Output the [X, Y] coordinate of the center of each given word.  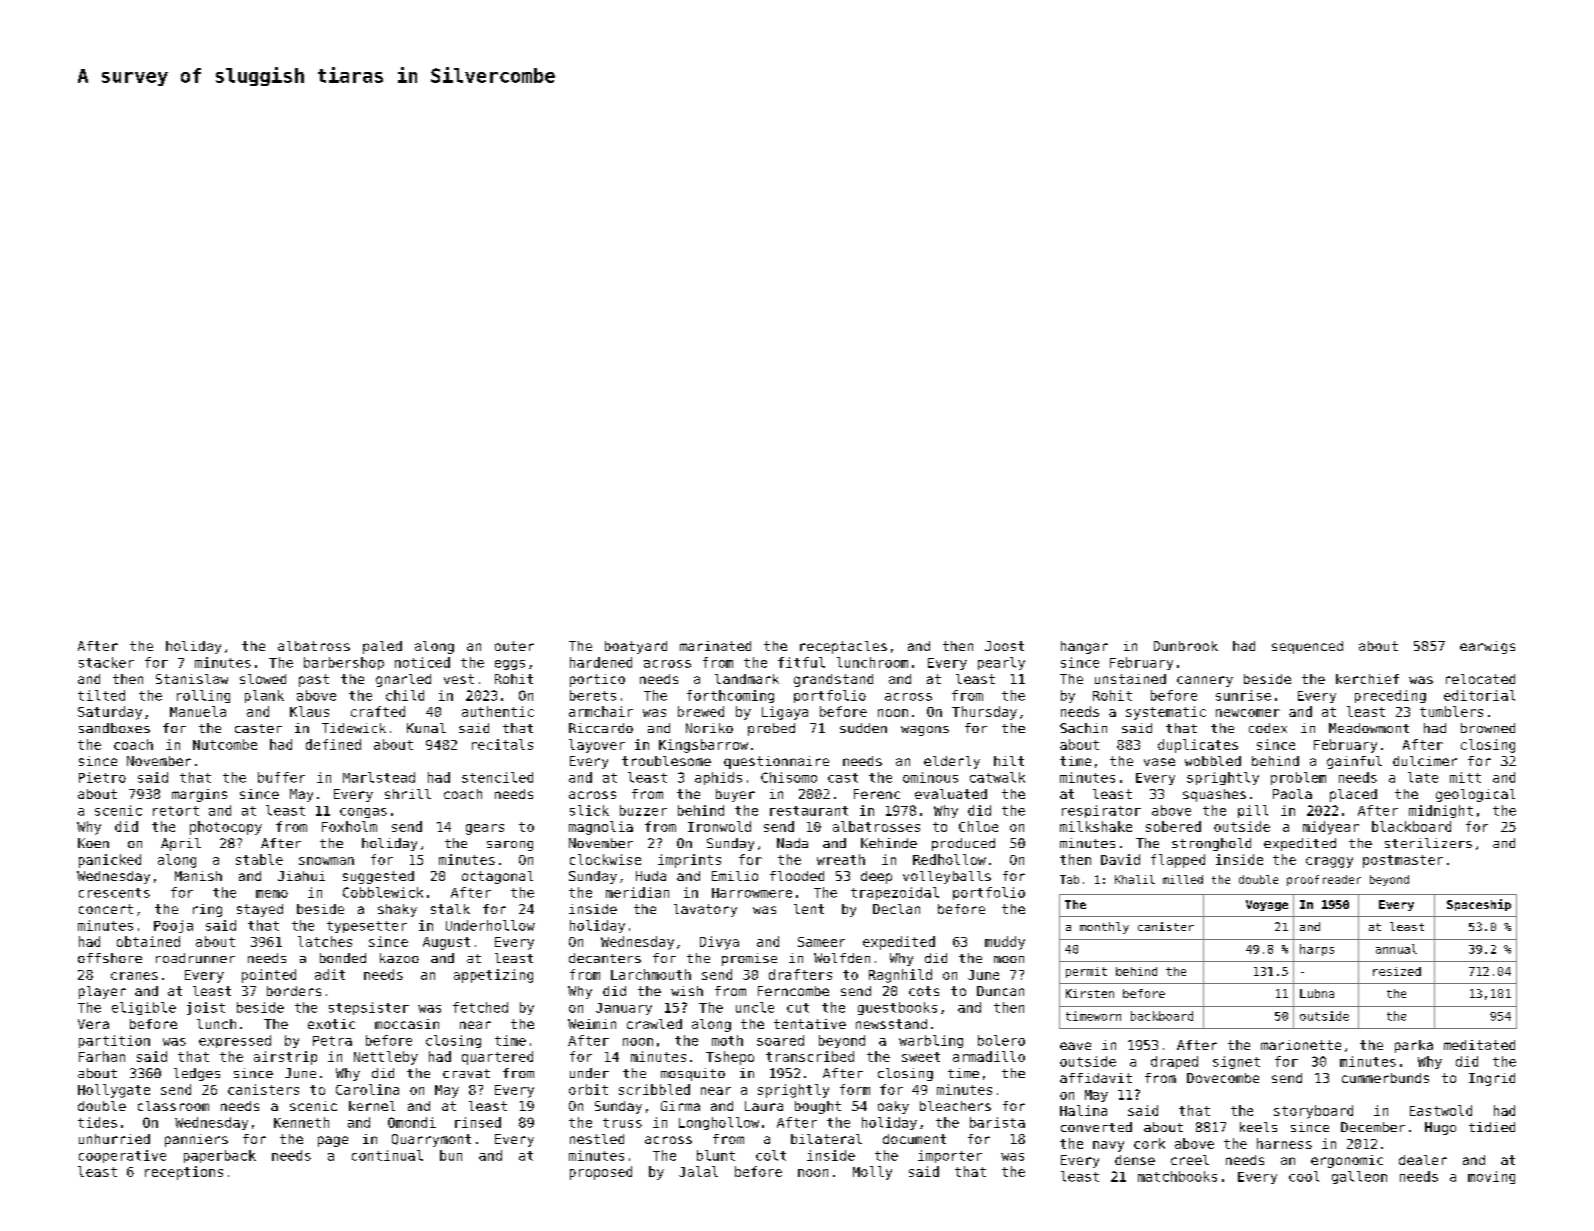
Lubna [1317, 993]
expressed [235, 1041]
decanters [605, 958]
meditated [1479, 1045]
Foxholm [349, 826]
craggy [1329, 862]
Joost [1004, 646]
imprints [689, 861]
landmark [747, 679]
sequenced [1307, 647]
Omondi [412, 1122]
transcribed [810, 1056]
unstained [1130, 679]
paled [382, 647]
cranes [134, 976]
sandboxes [114, 728]
